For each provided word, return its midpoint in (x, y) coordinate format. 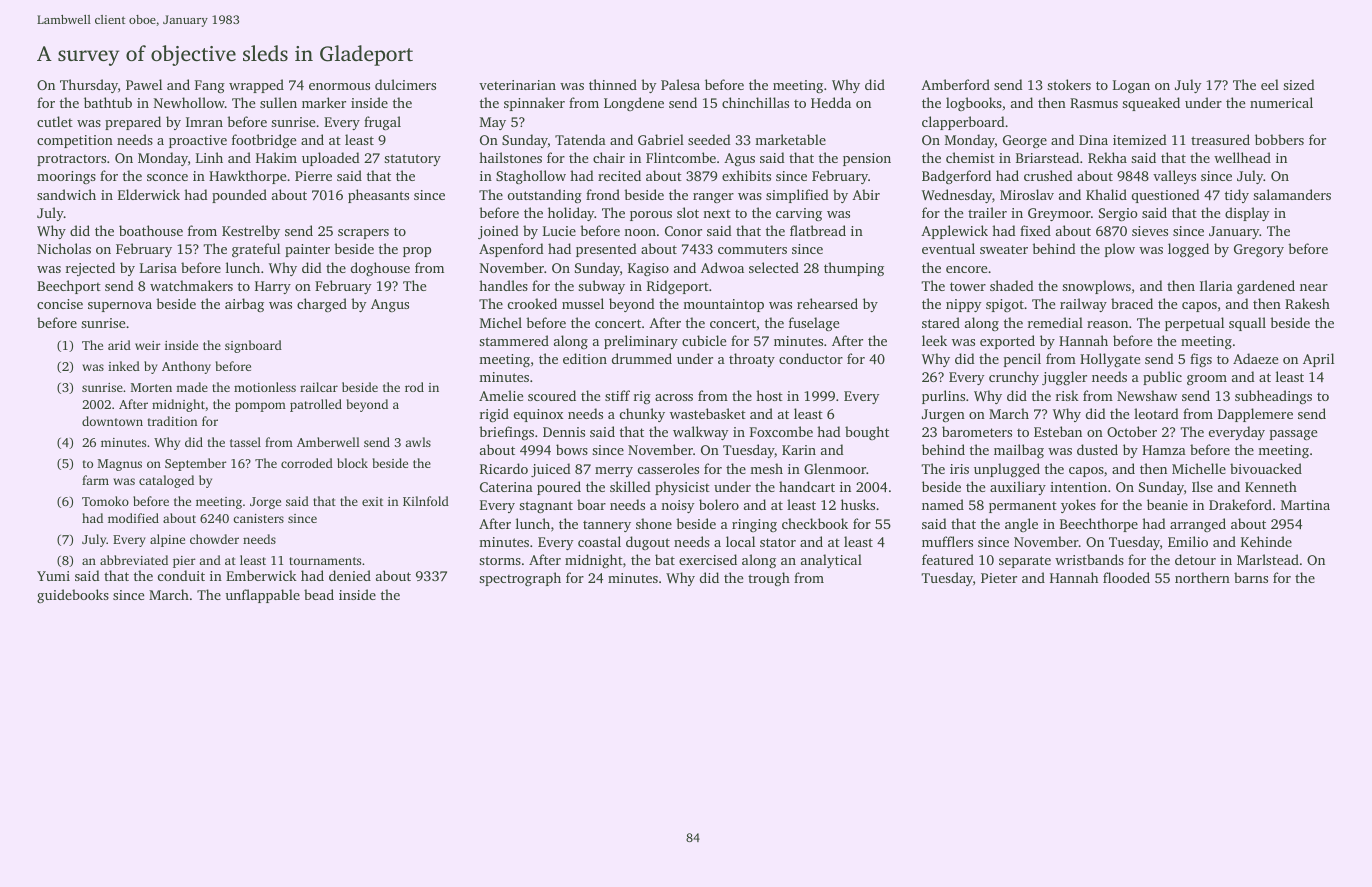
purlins (943, 397)
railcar (319, 387)
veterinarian (517, 85)
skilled (630, 486)
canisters (258, 518)
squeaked (1151, 104)
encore (966, 269)
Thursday (89, 86)
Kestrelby (251, 232)
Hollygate (1110, 360)
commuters (752, 249)
